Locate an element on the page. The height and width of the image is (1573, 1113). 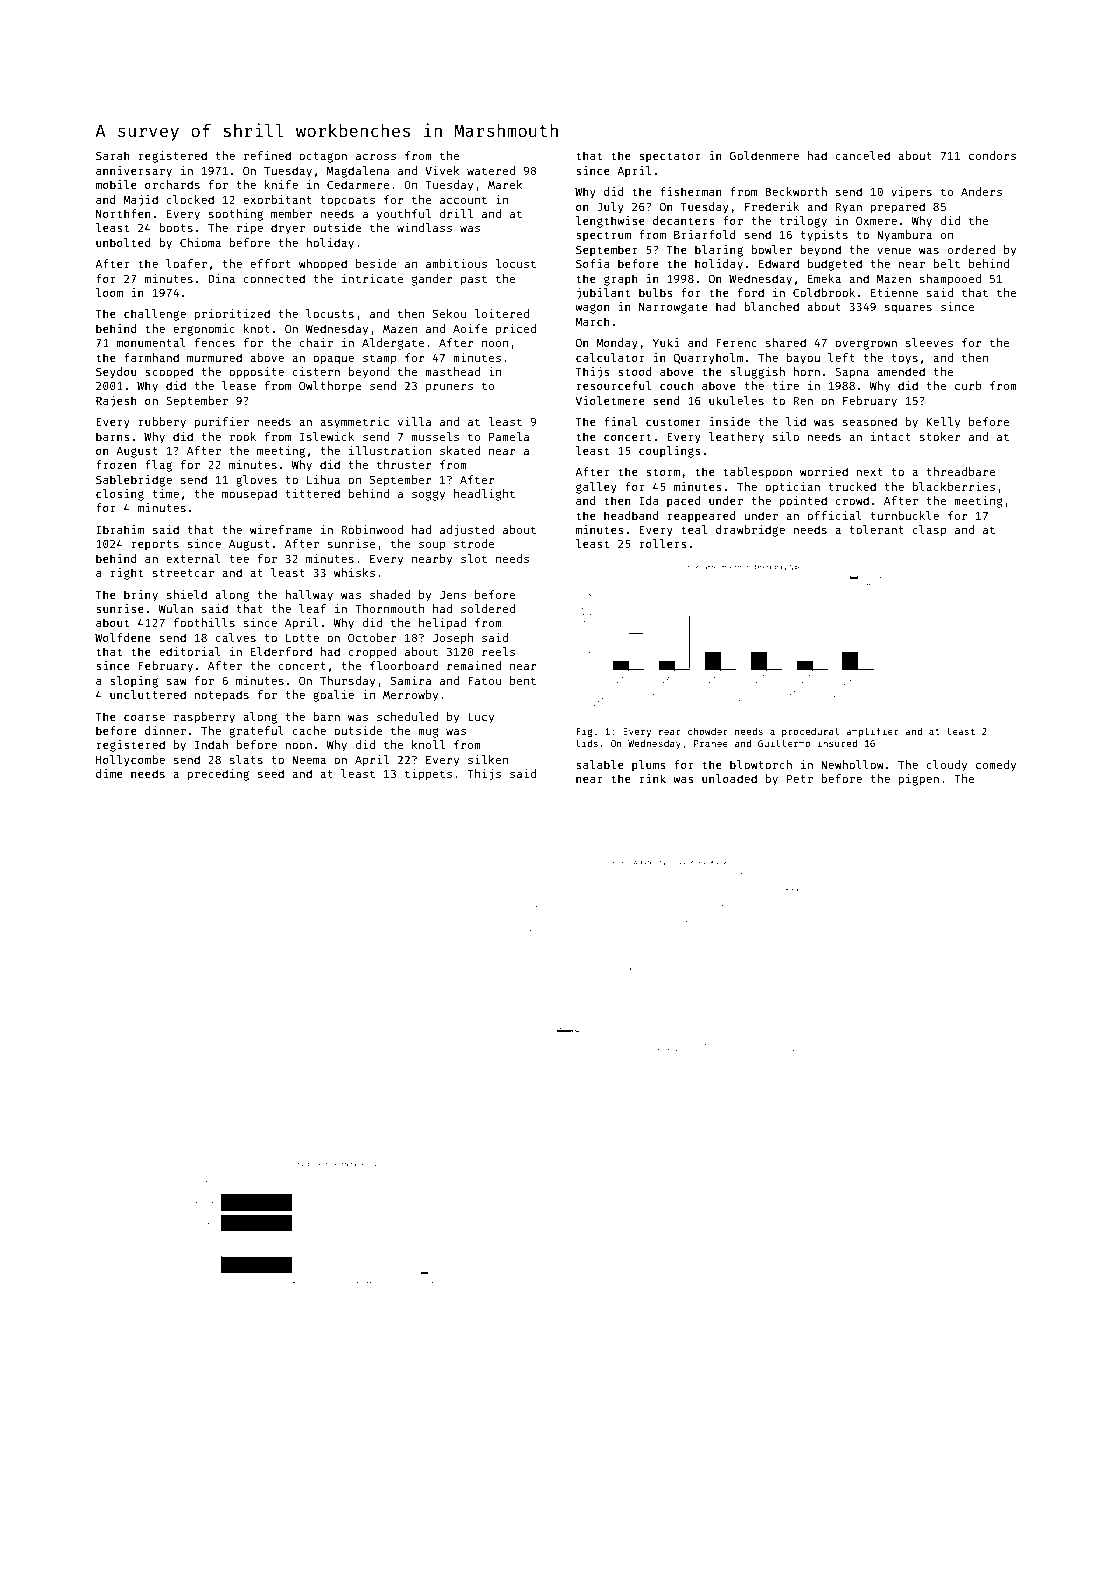
spectator is located at coordinates (670, 157).
